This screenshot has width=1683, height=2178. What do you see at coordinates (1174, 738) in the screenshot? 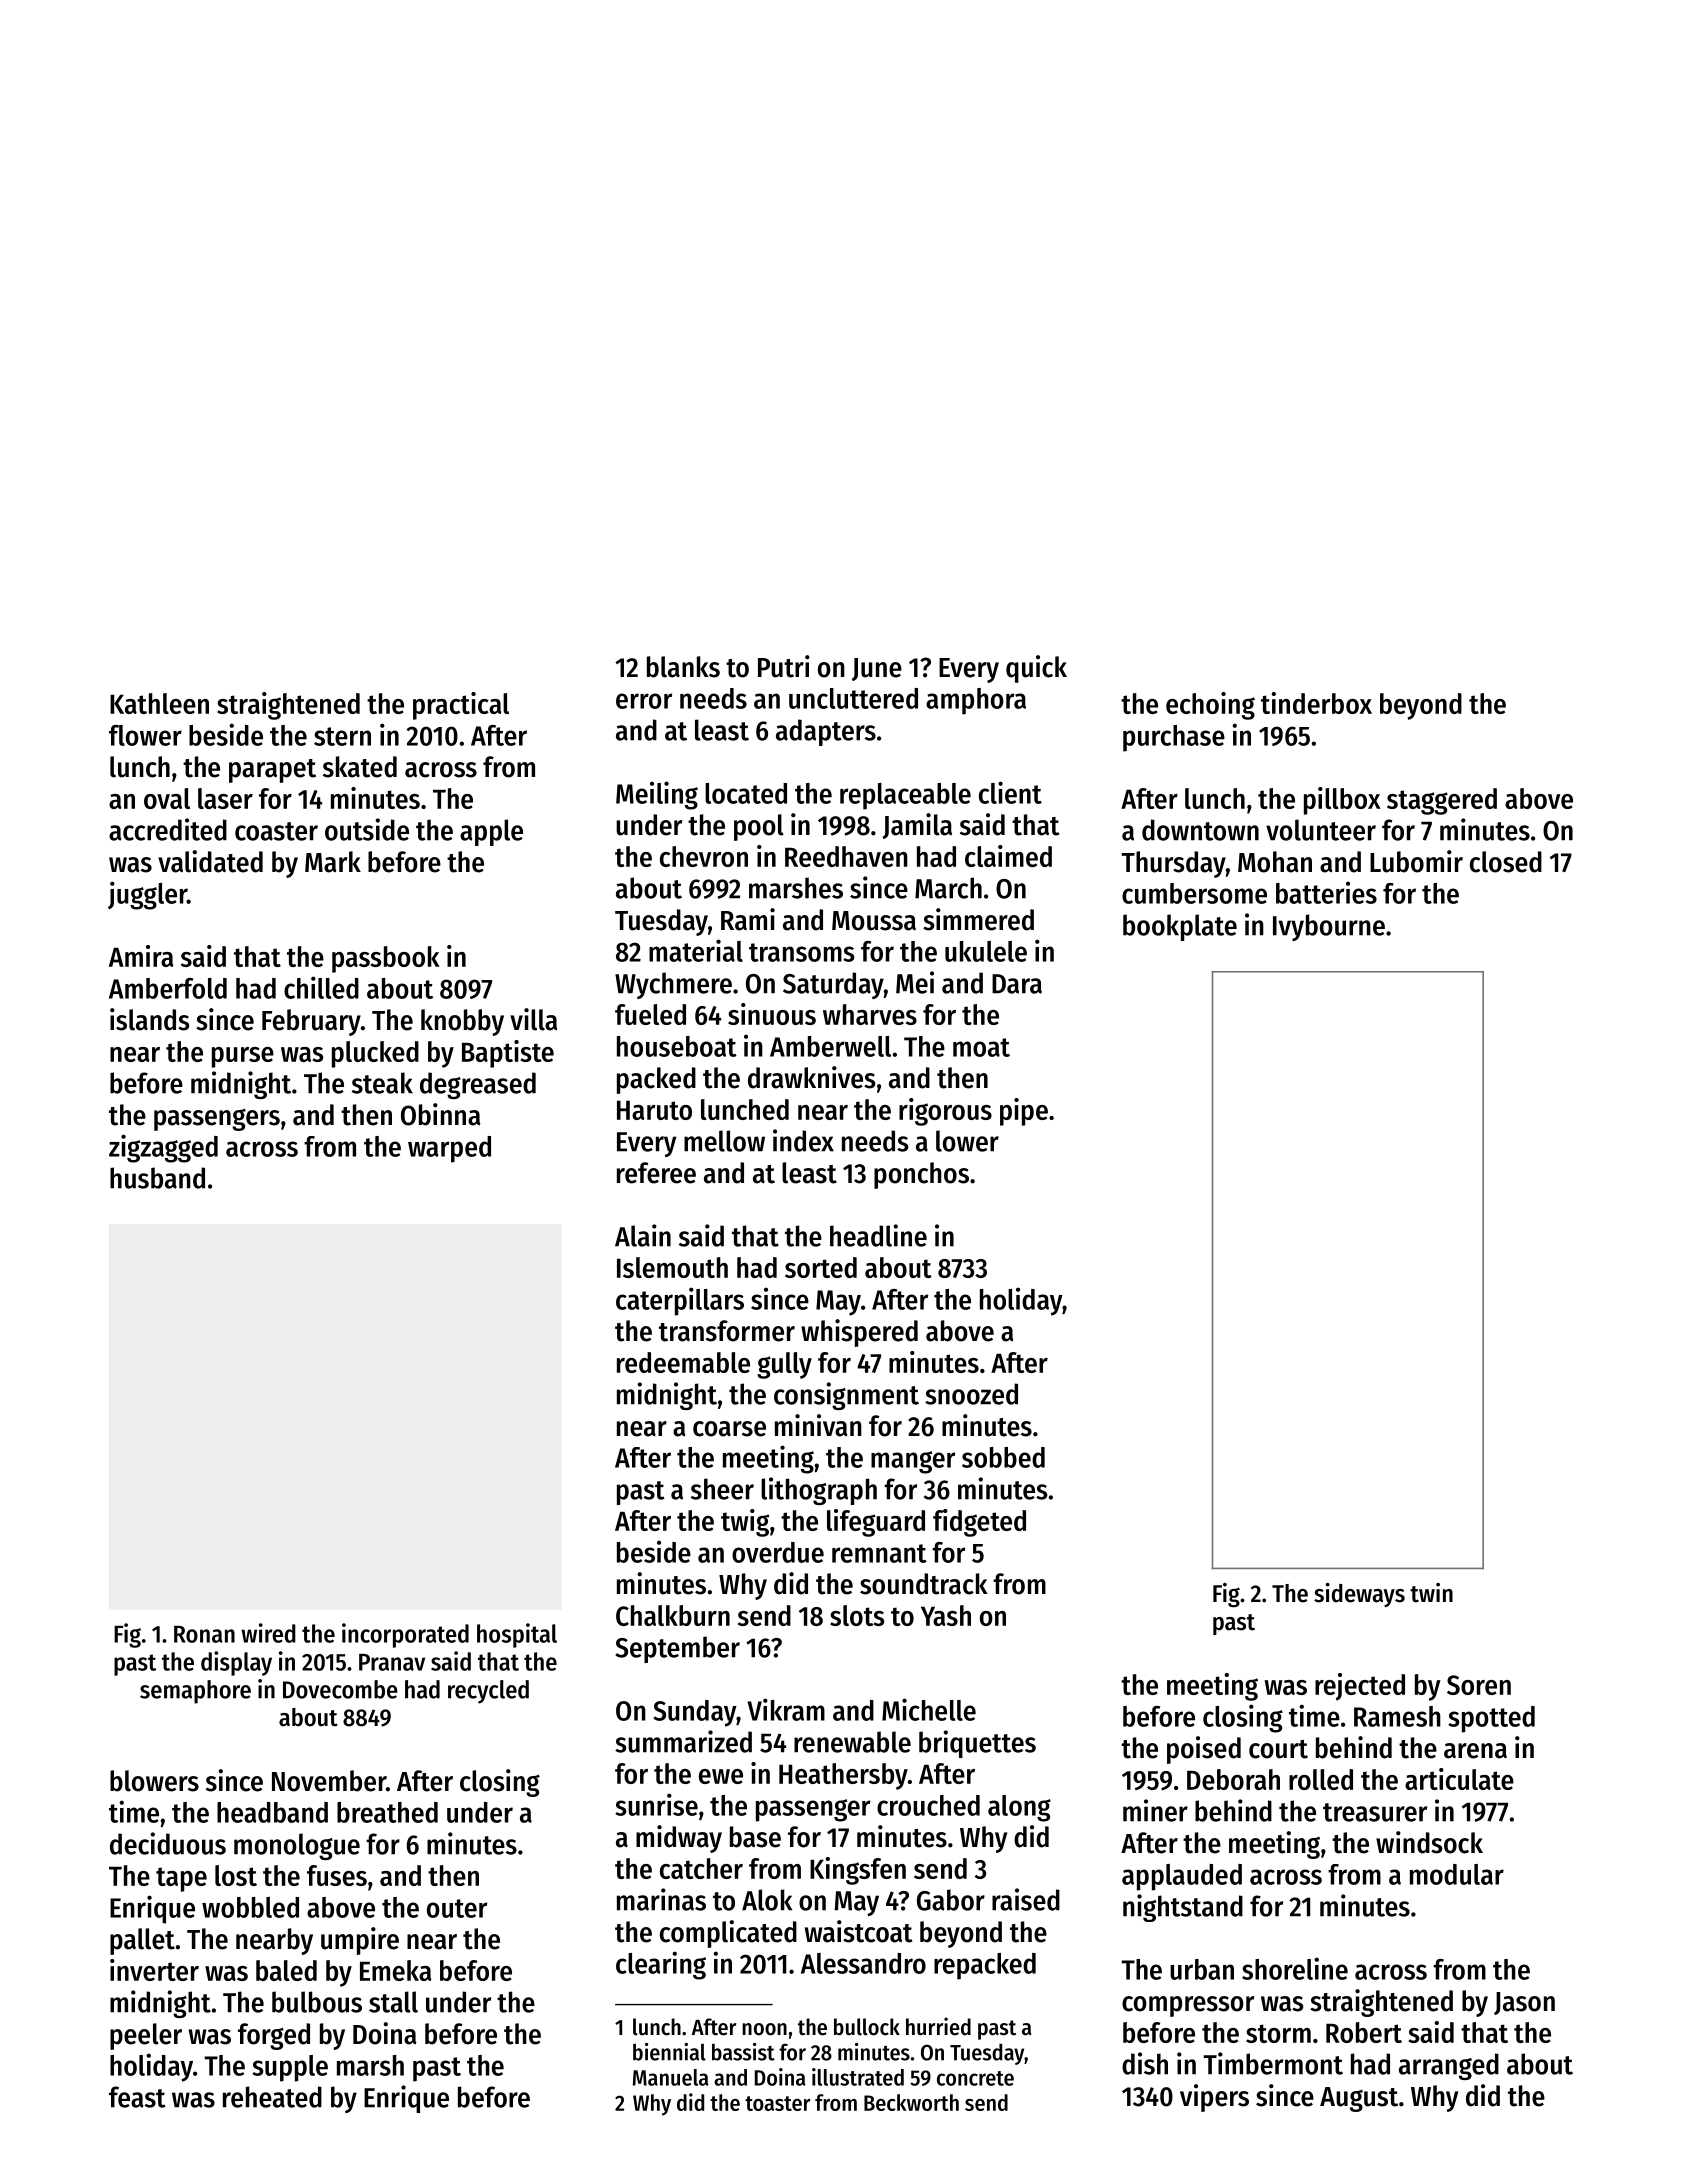
I see `purchase` at bounding box center [1174, 738].
